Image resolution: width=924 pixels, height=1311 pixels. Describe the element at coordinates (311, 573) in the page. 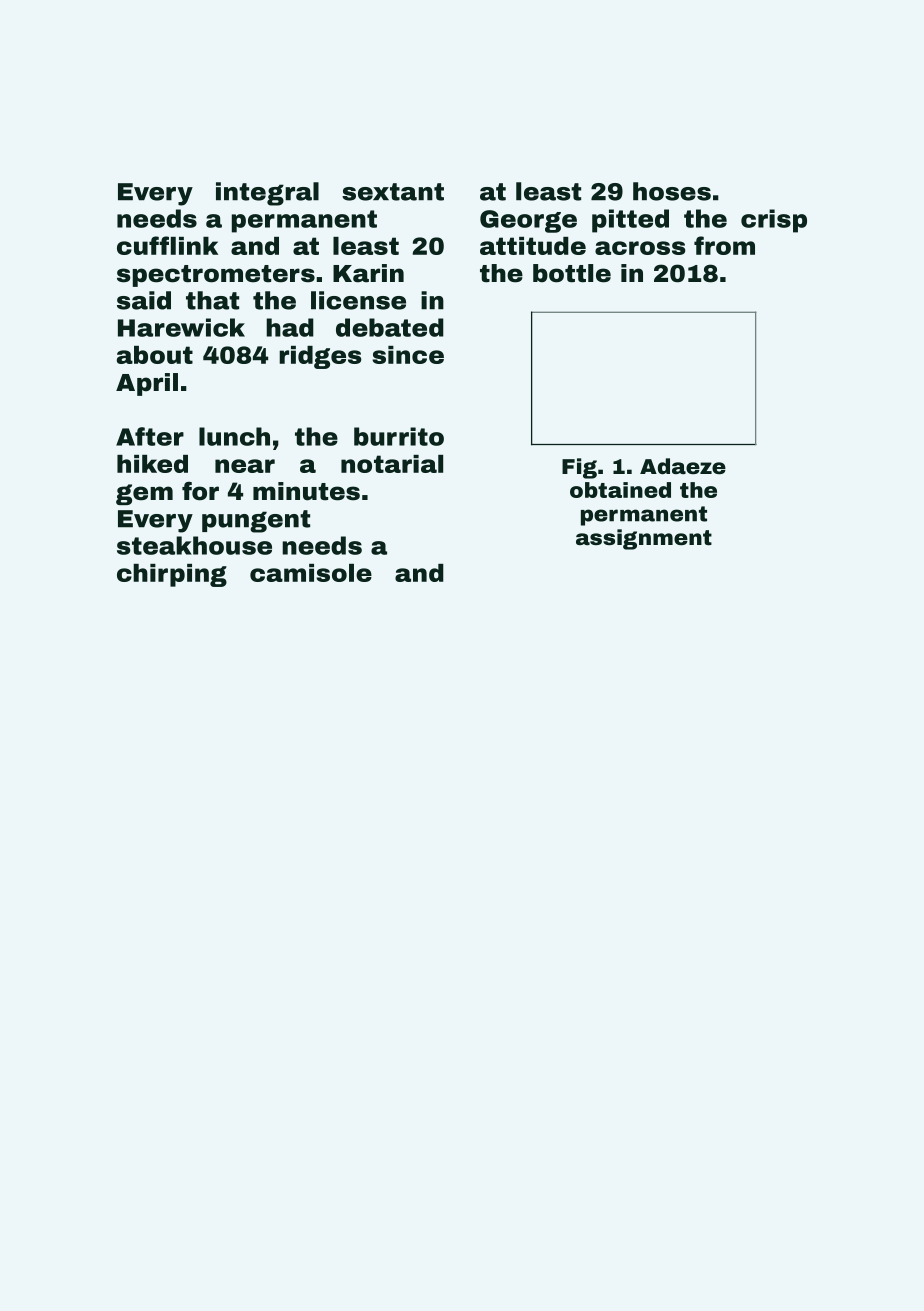

I see `camisole` at that location.
